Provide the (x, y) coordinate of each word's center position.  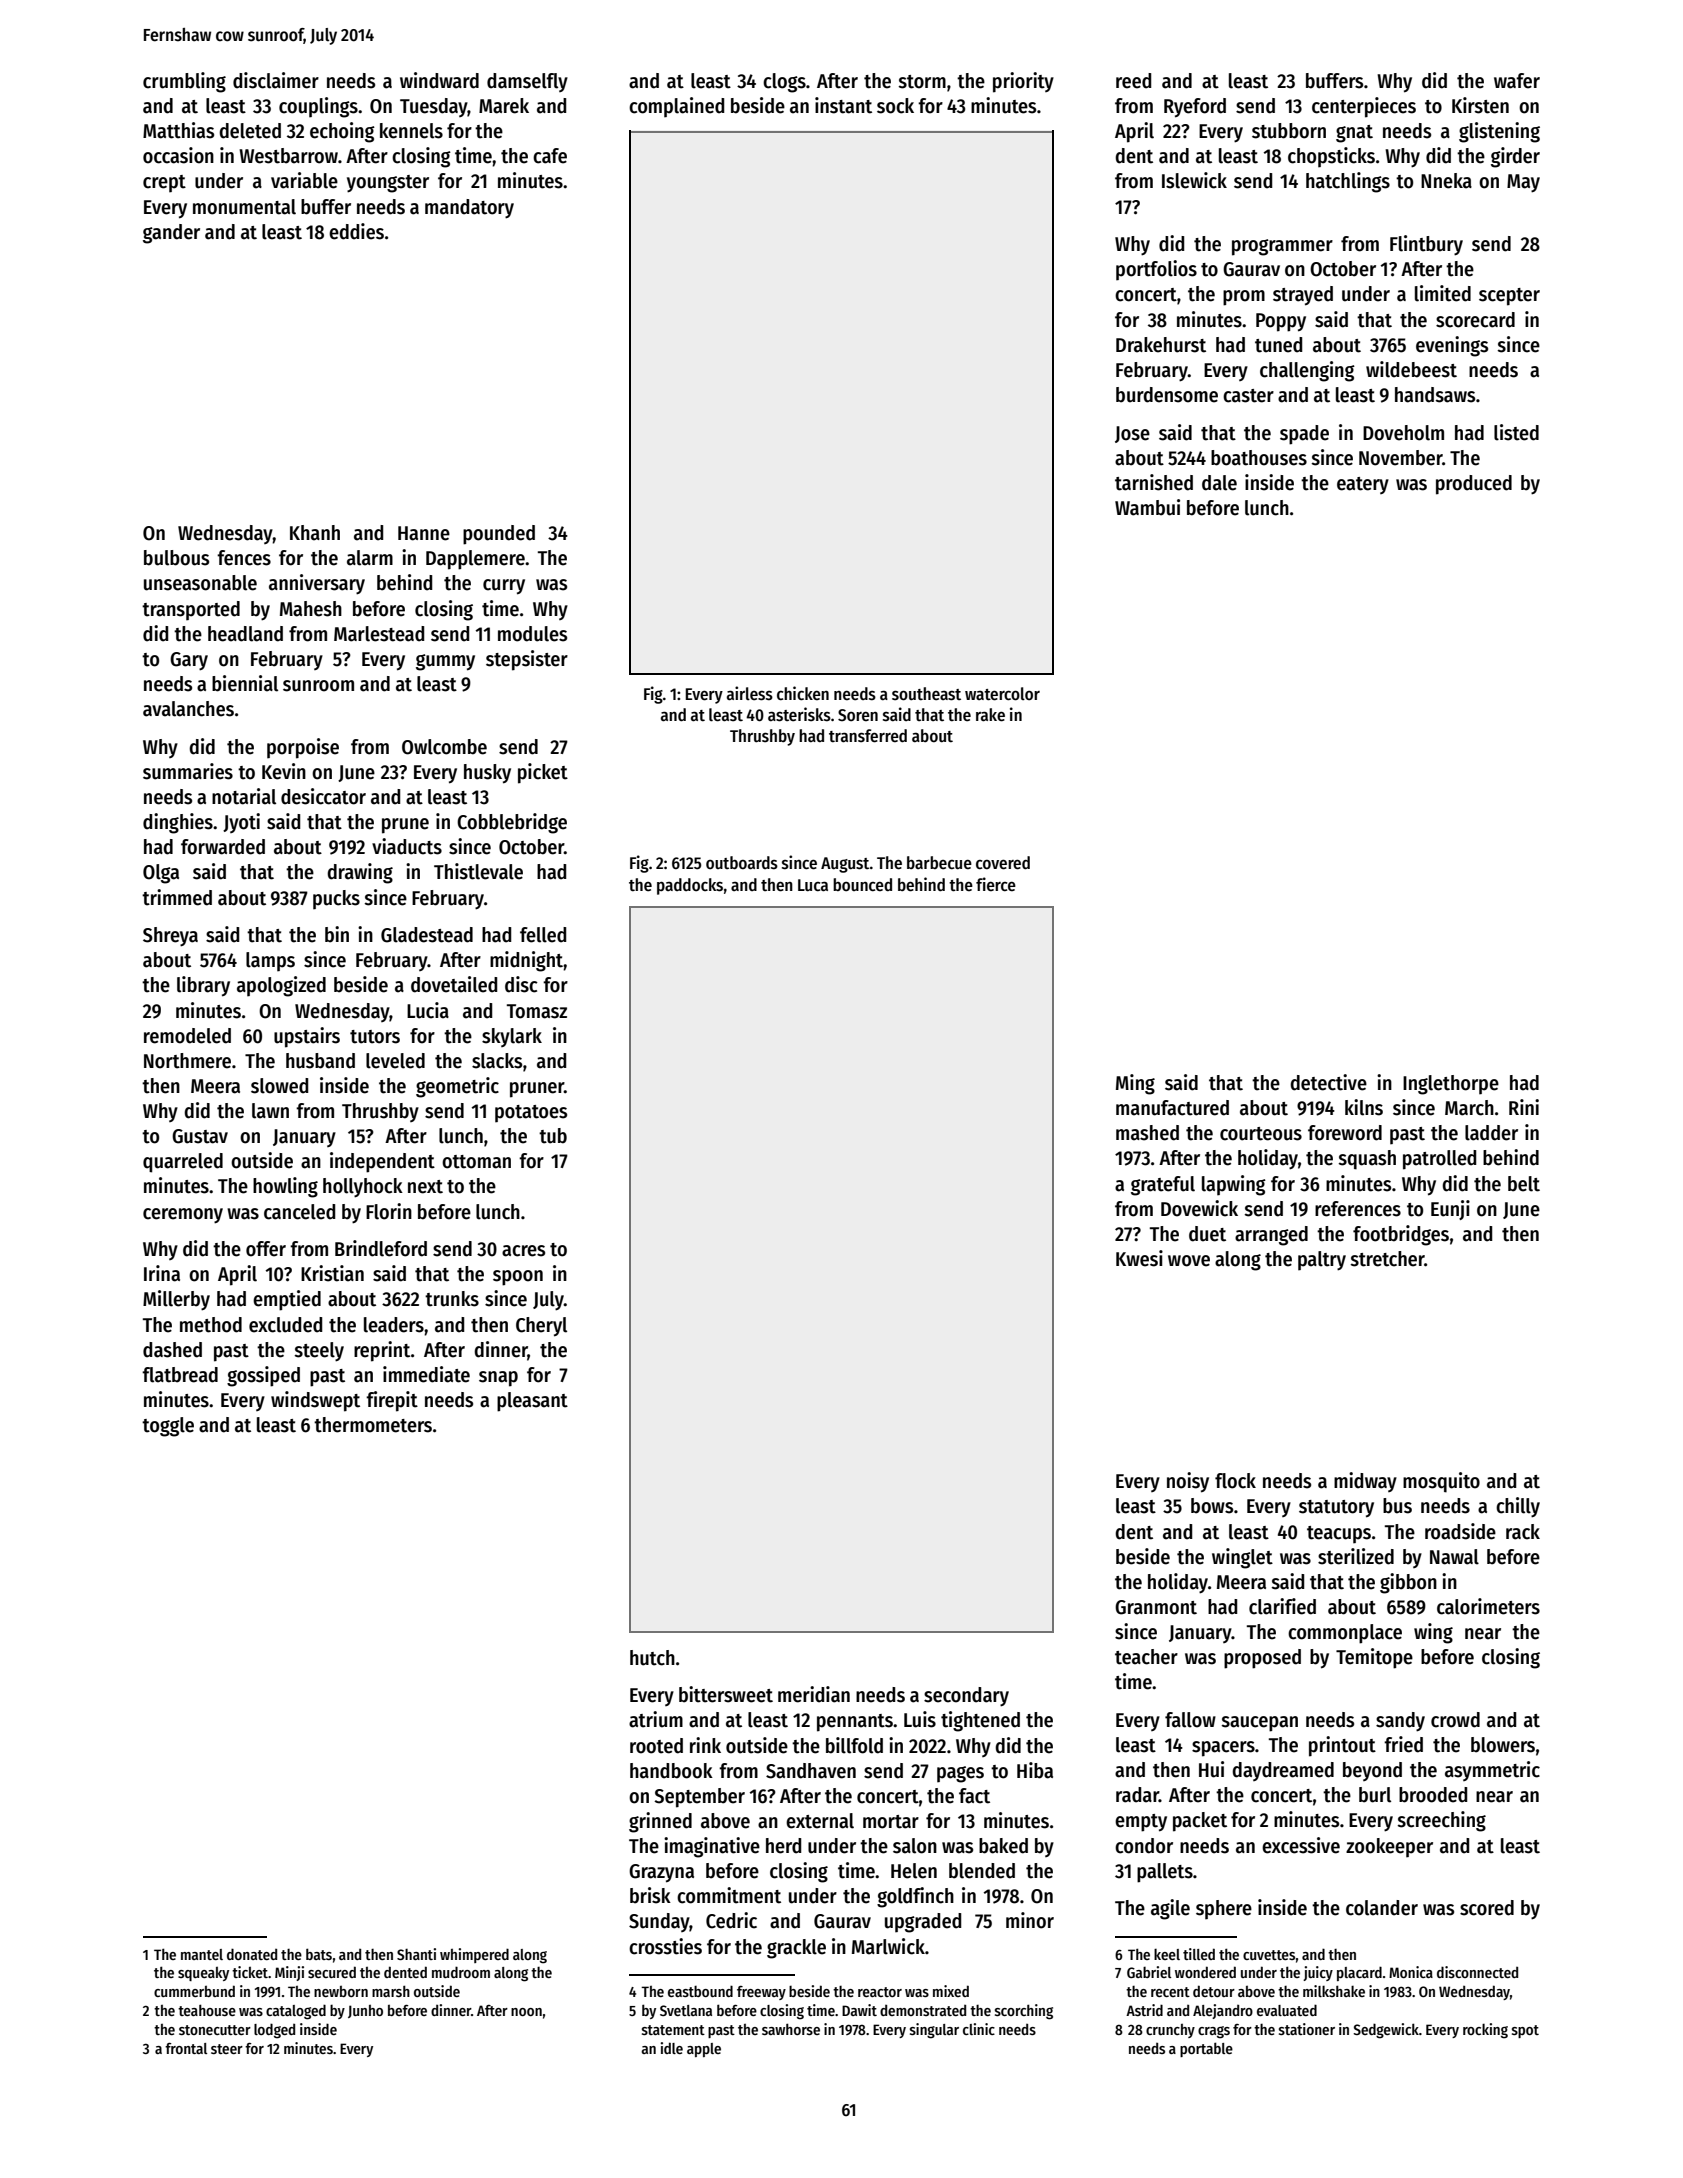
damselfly (527, 82)
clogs (784, 83)
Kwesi (1139, 1258)
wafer (1517, 81)
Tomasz (537, 1011)
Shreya (170, 937)
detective (1328, 1082)
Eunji (1450, 1210)
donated (252, 1954)
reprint (382, 1351)
